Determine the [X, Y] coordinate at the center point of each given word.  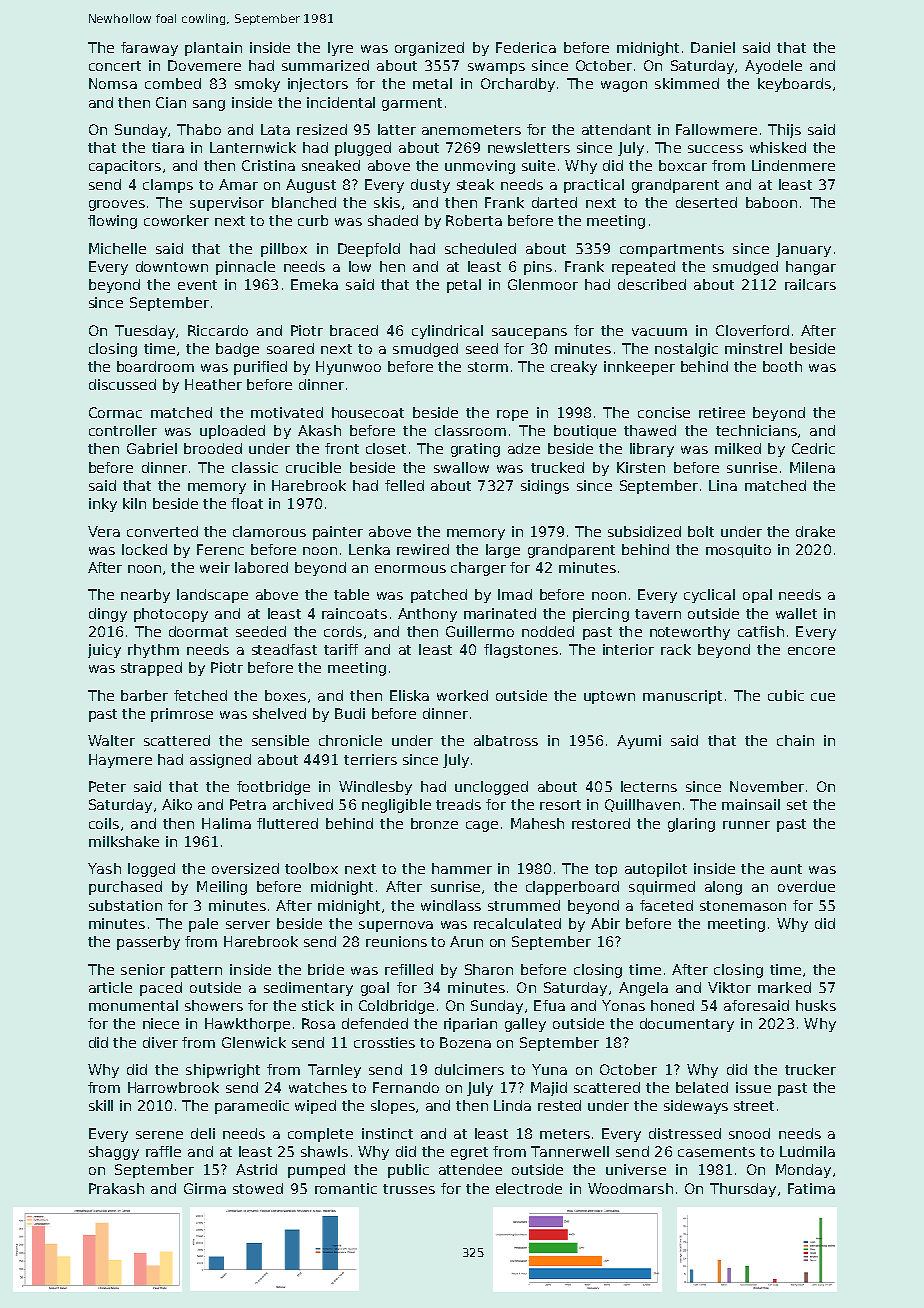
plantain [213, 49]
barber [144, 695]
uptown [609, 697]
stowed [258, 1188]
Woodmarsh [630, 1188]
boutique [585, 432]
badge [237, 350]
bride [326, 969]
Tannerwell [570, 1151]
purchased [125, 888]
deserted [706, 202]
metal [432, 83]
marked [784, 987]
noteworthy [690, 633]
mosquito [738, 551]
